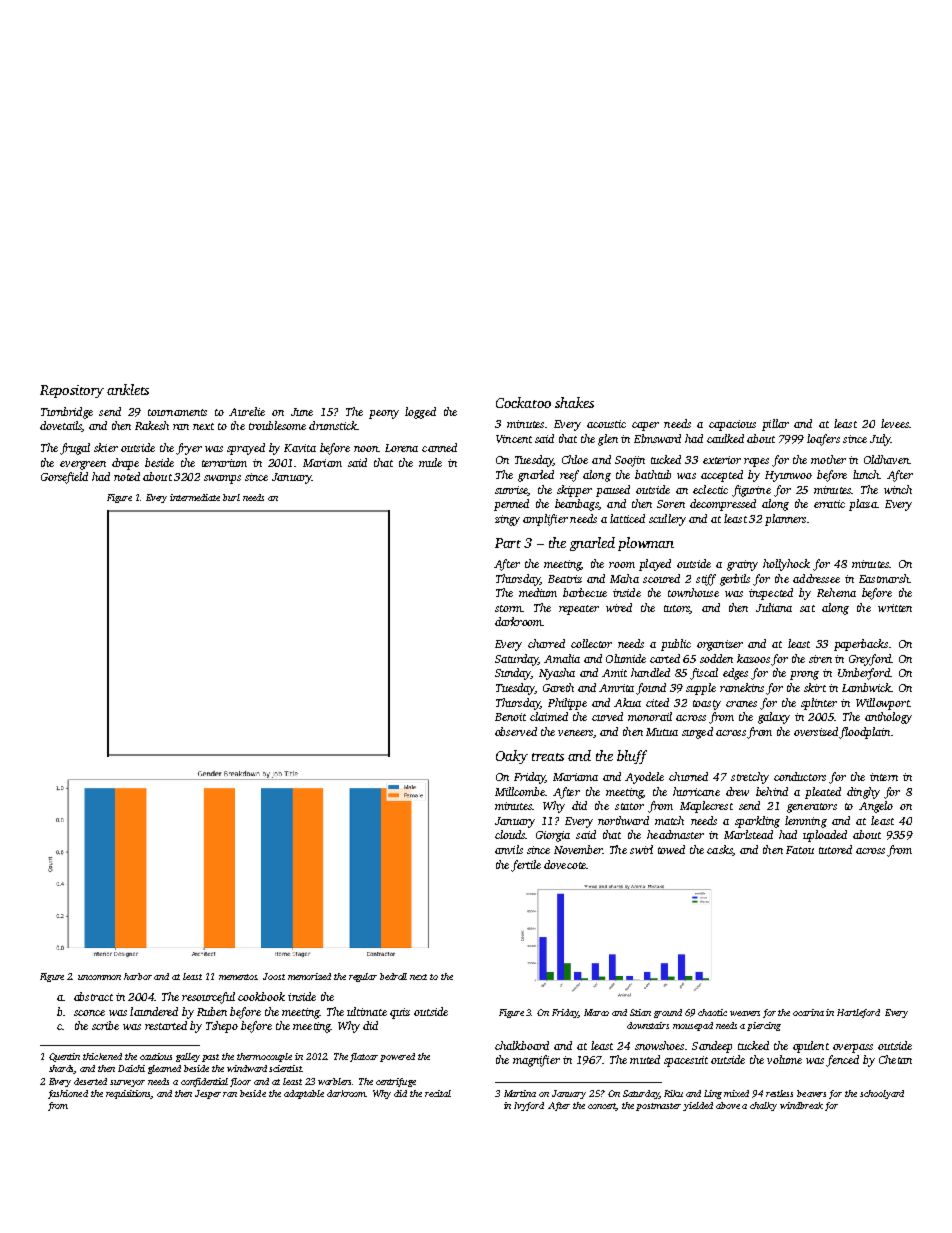 This page has width=952, height=1233. What do you see at coordinates (430, 462) in the page?
I see `mule` at bounding box center [430, 462].
